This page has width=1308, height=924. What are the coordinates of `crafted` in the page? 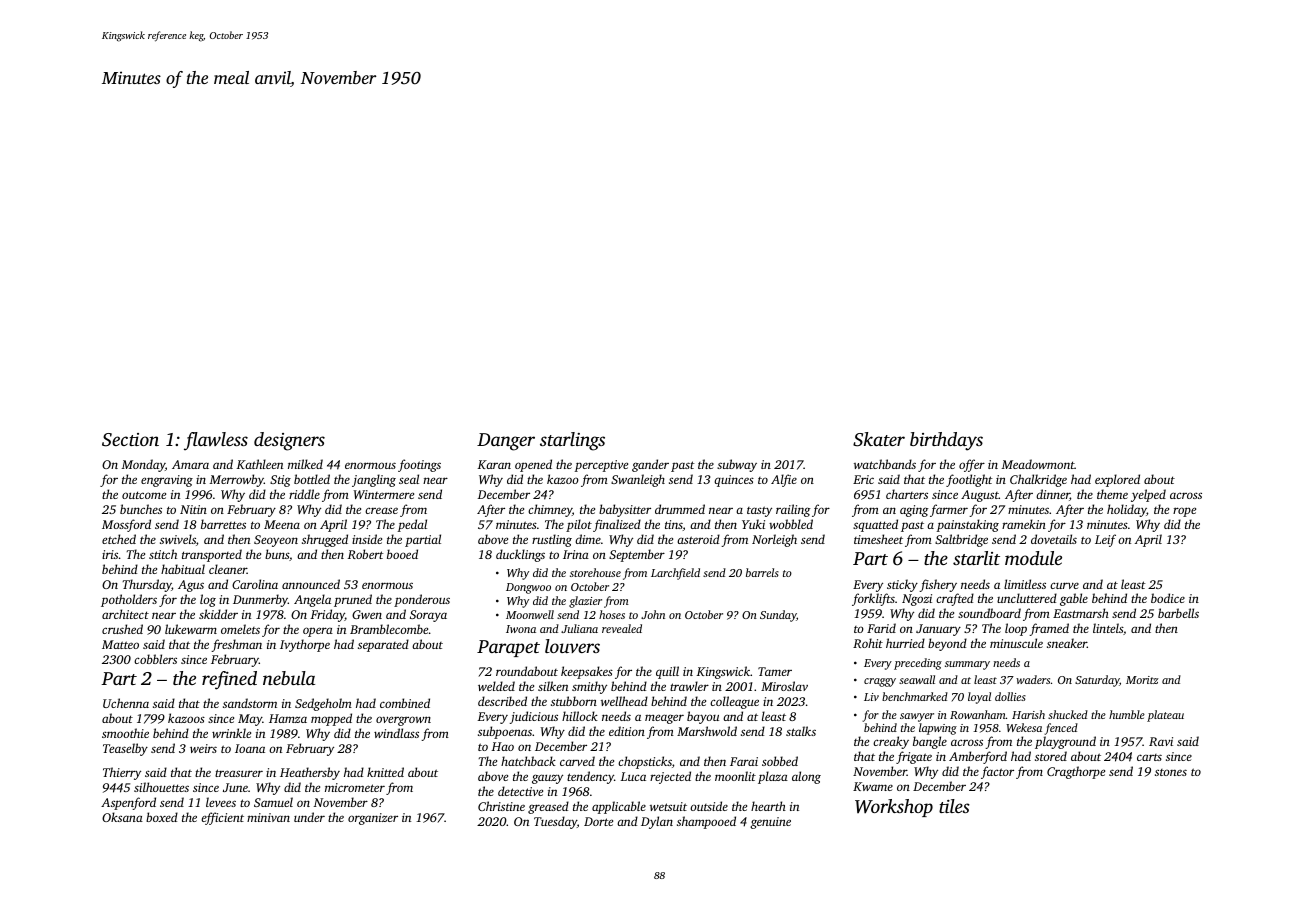 It's located at (955, 599).
